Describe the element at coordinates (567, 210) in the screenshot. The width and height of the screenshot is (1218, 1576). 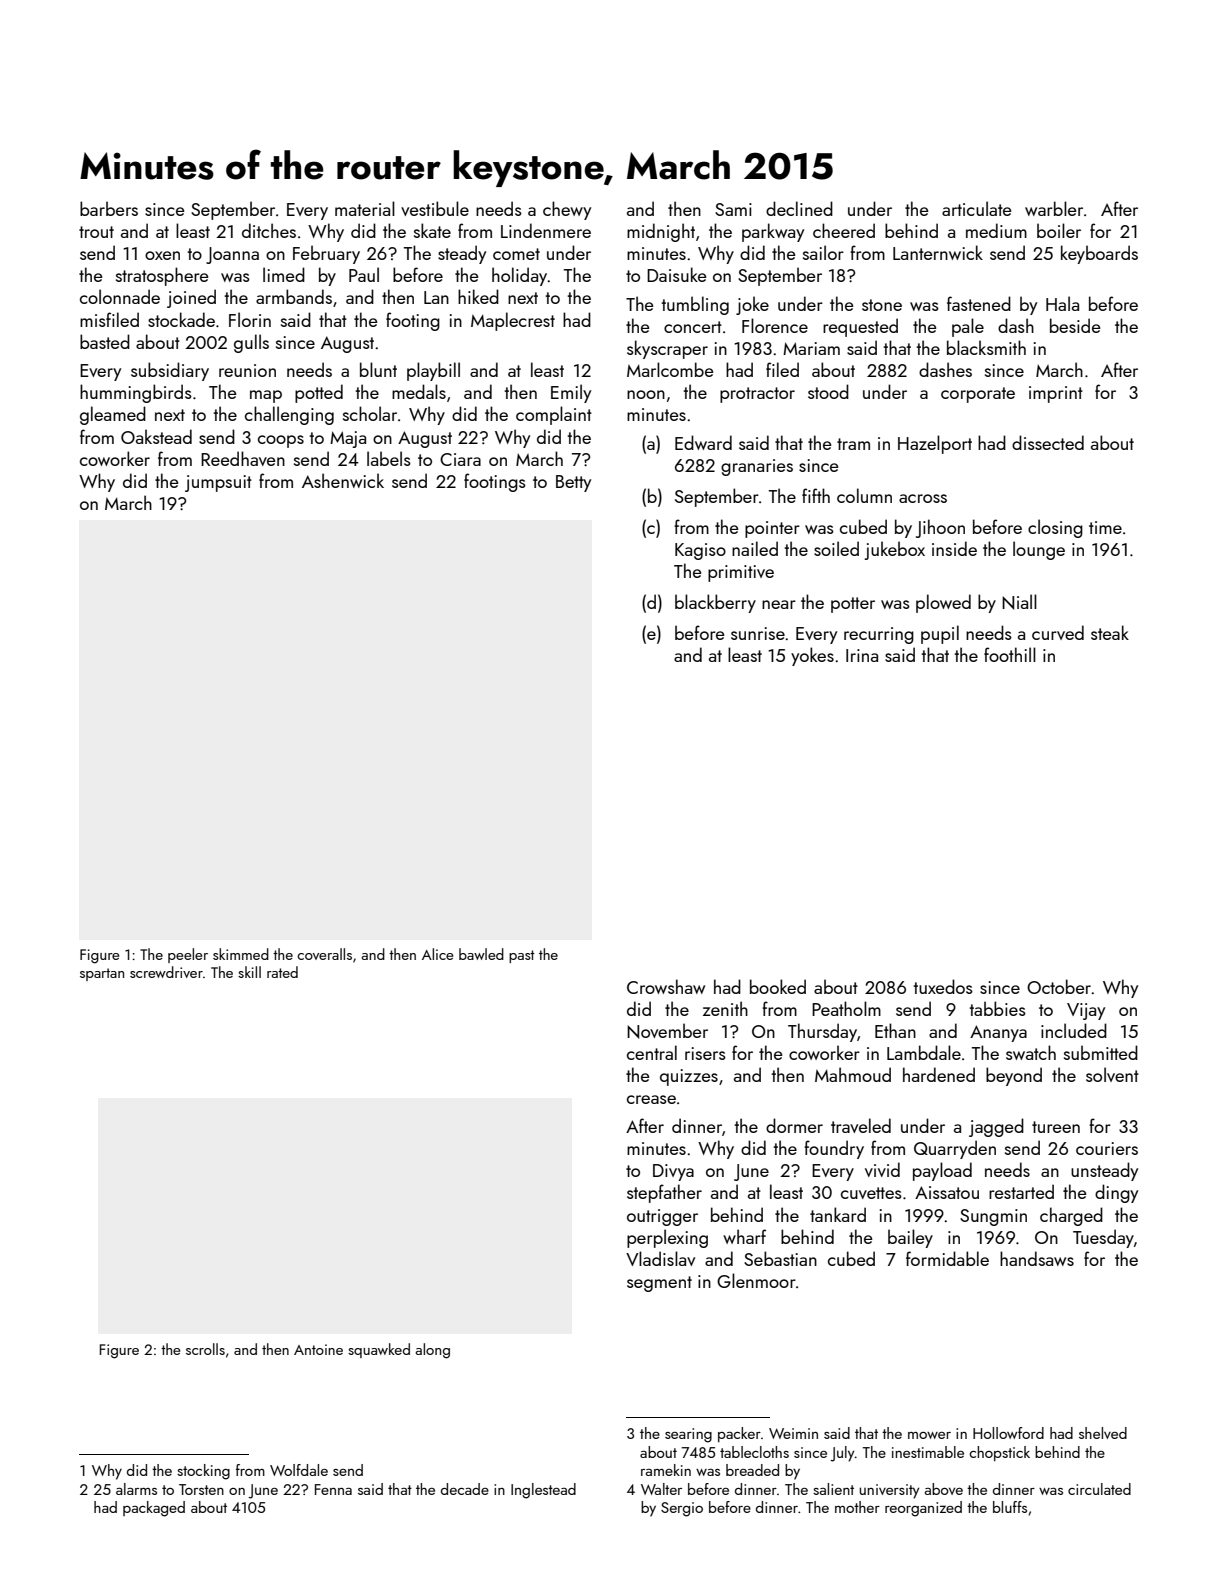
I see `chewy` at that location.
